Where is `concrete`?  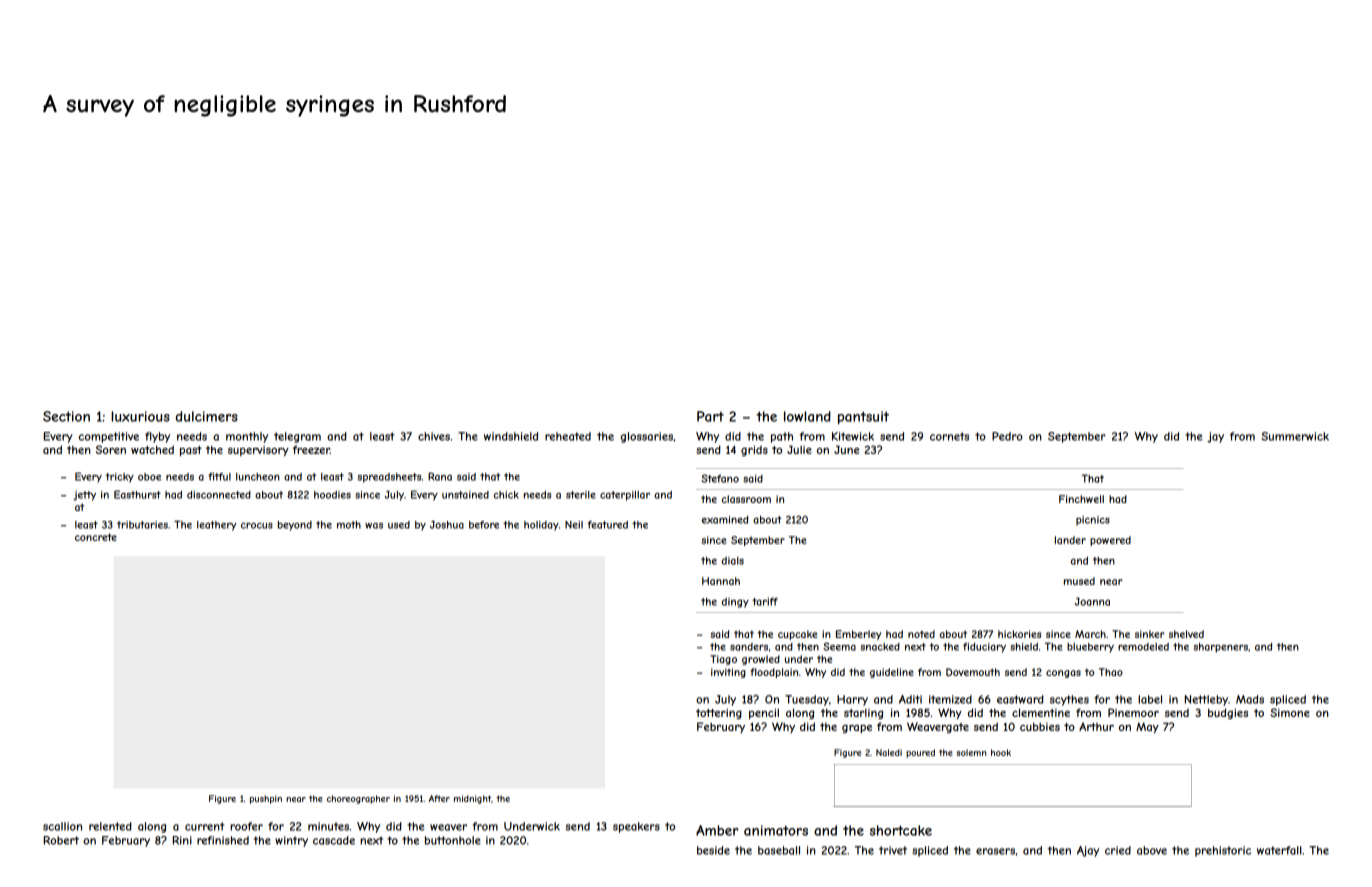
concrete is located at coordinates (96, 537).
